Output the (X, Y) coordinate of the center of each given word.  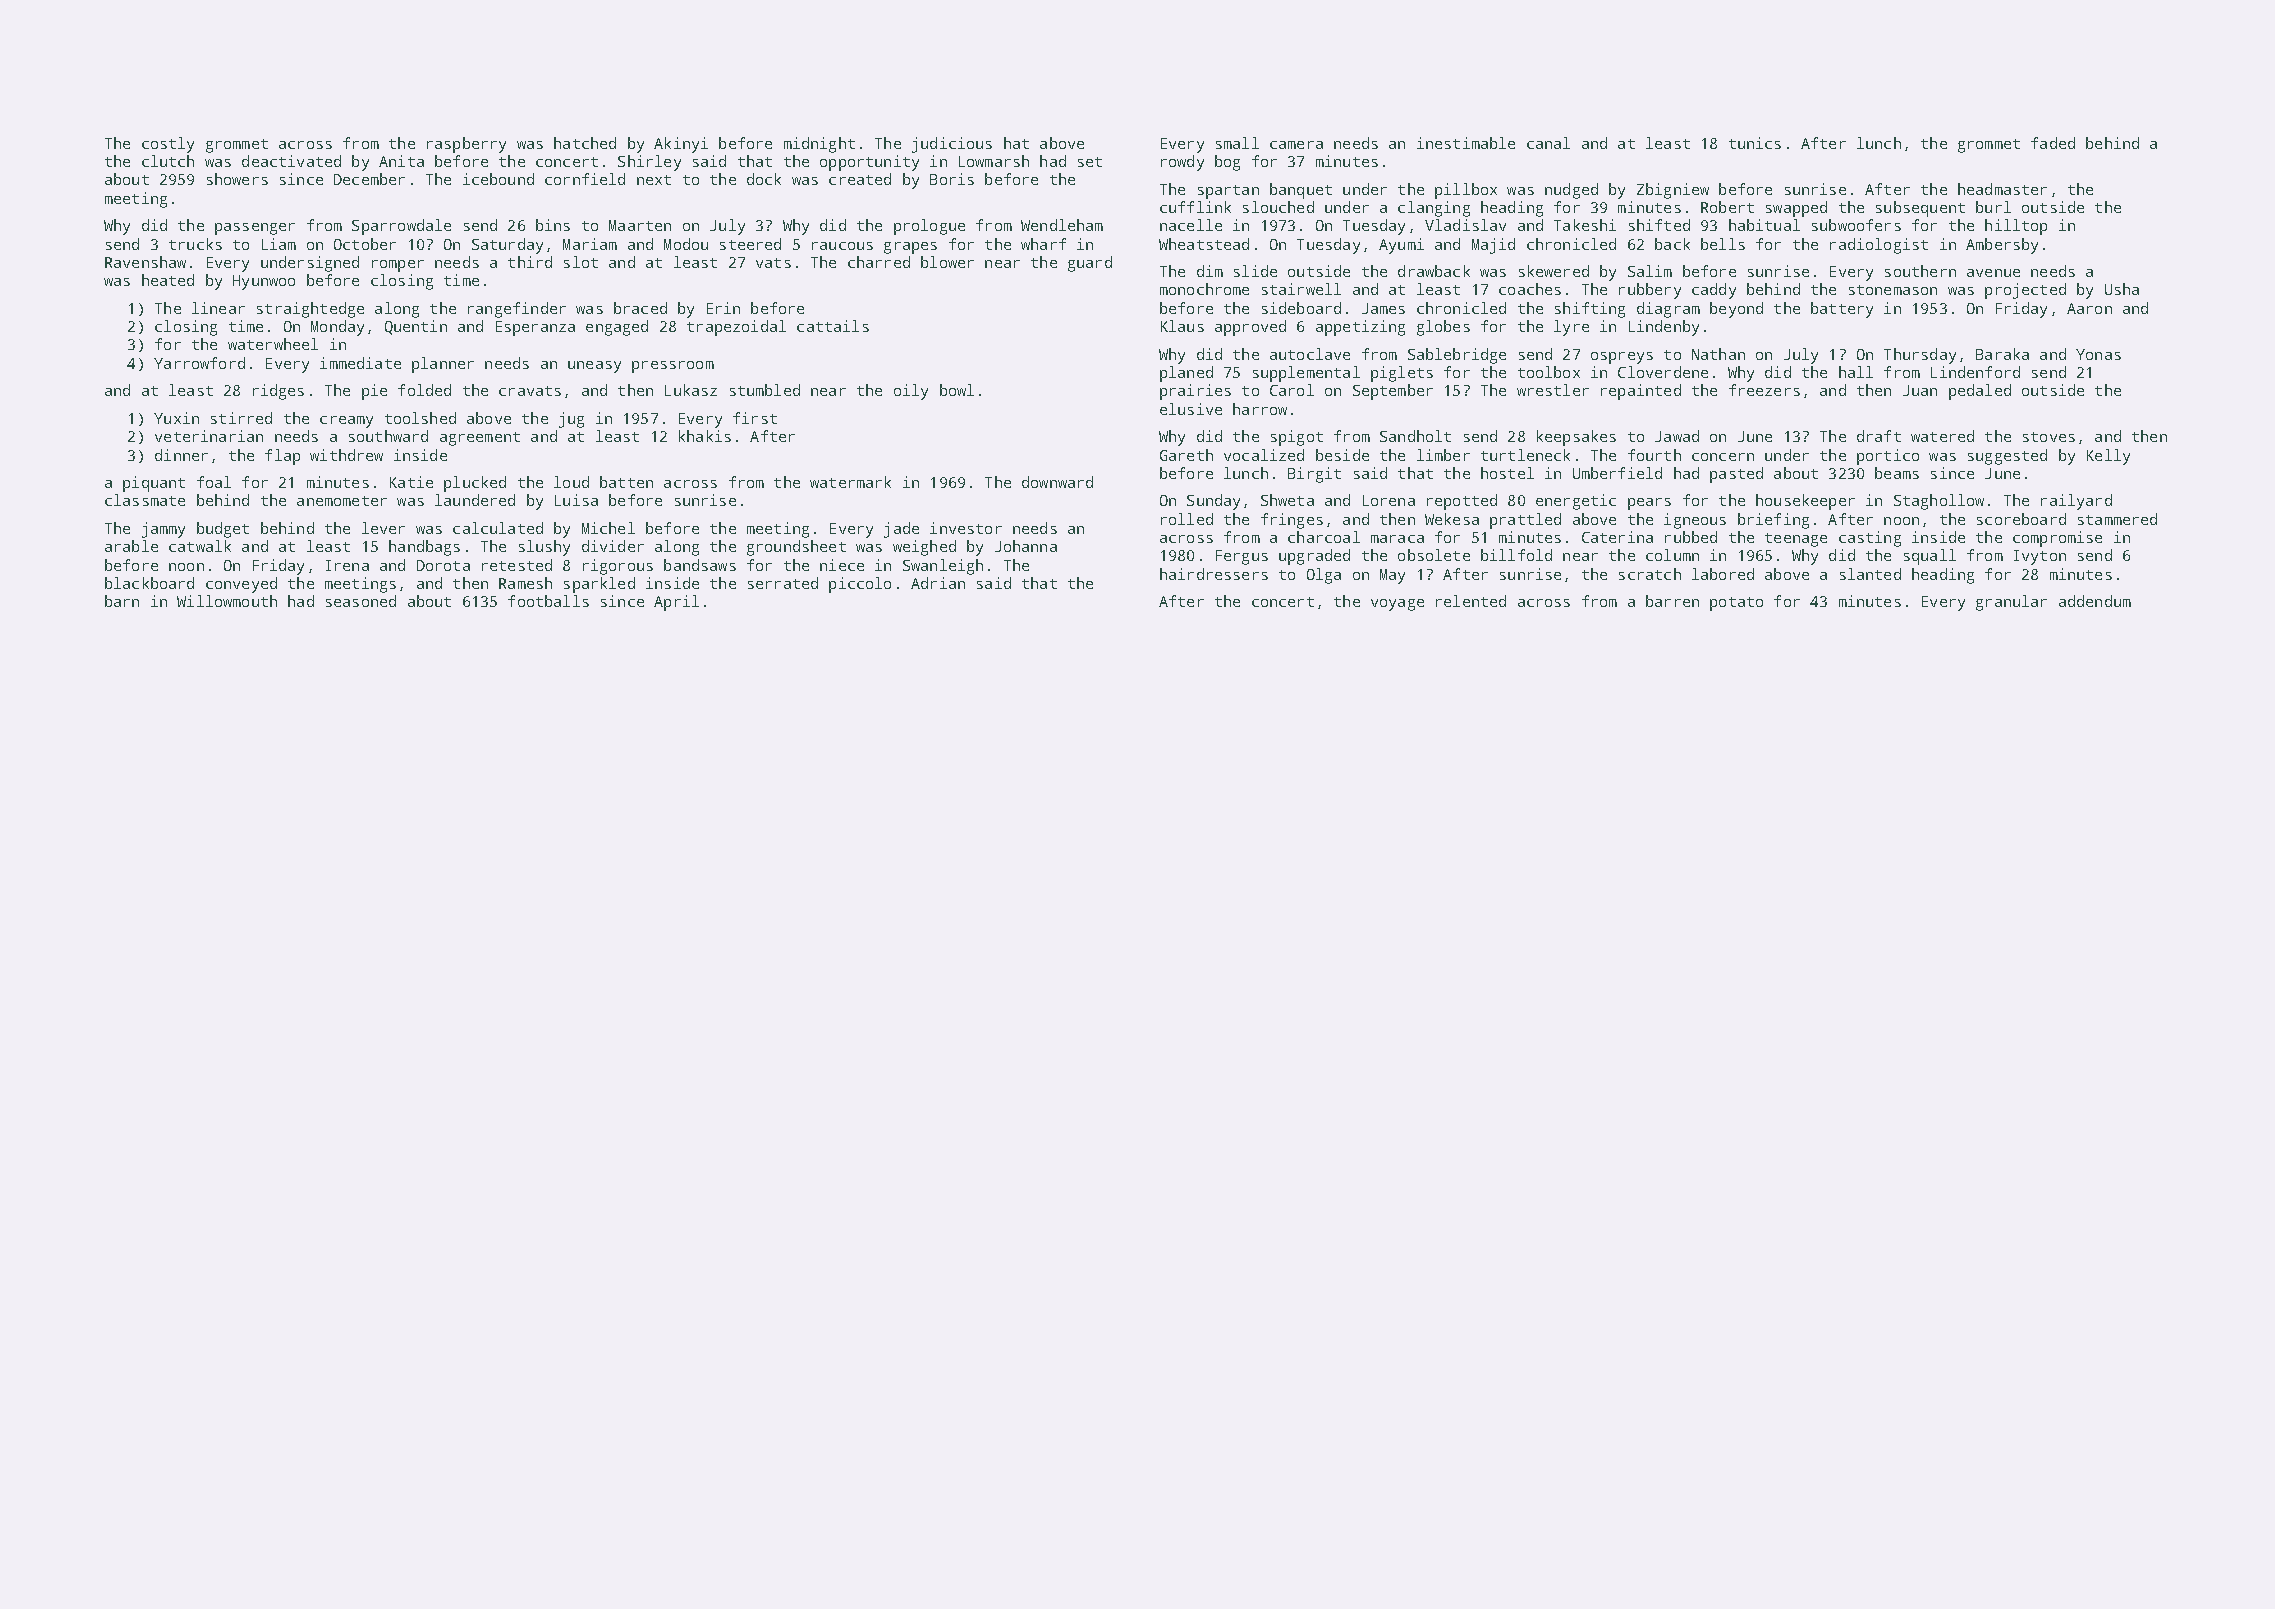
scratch (1650, 574)
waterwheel (273, 344)
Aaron (2089, 308)
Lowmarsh (994, 161)
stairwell (1301, 289)
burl (1993, 207)
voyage (1397, 605)
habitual (1764, 225)
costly (168, 145)
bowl (957, 390)
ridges (278, 392)
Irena (347, 565)
